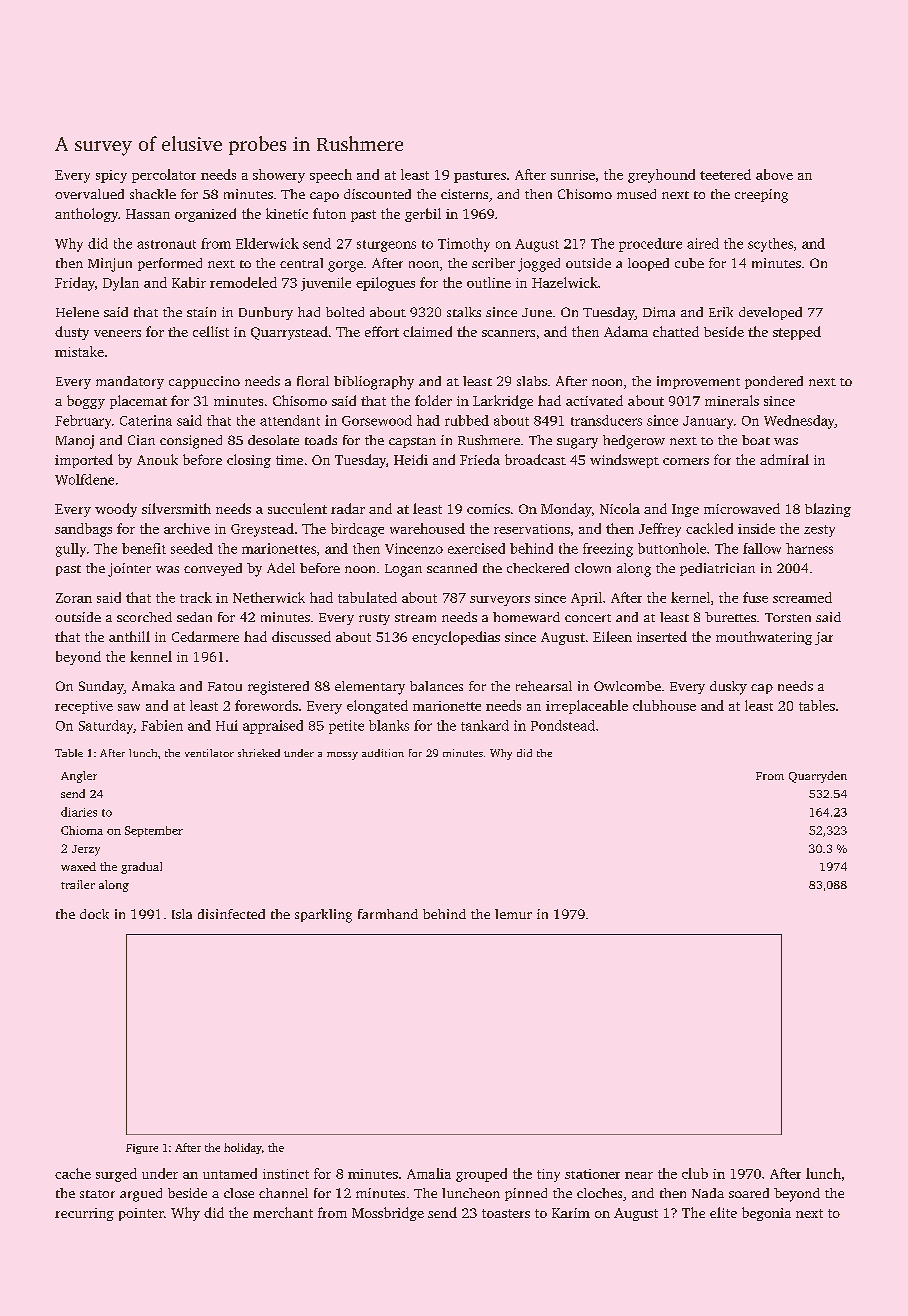 The image size is (908, 1316). I want to click on showery, so click(279, 176).
